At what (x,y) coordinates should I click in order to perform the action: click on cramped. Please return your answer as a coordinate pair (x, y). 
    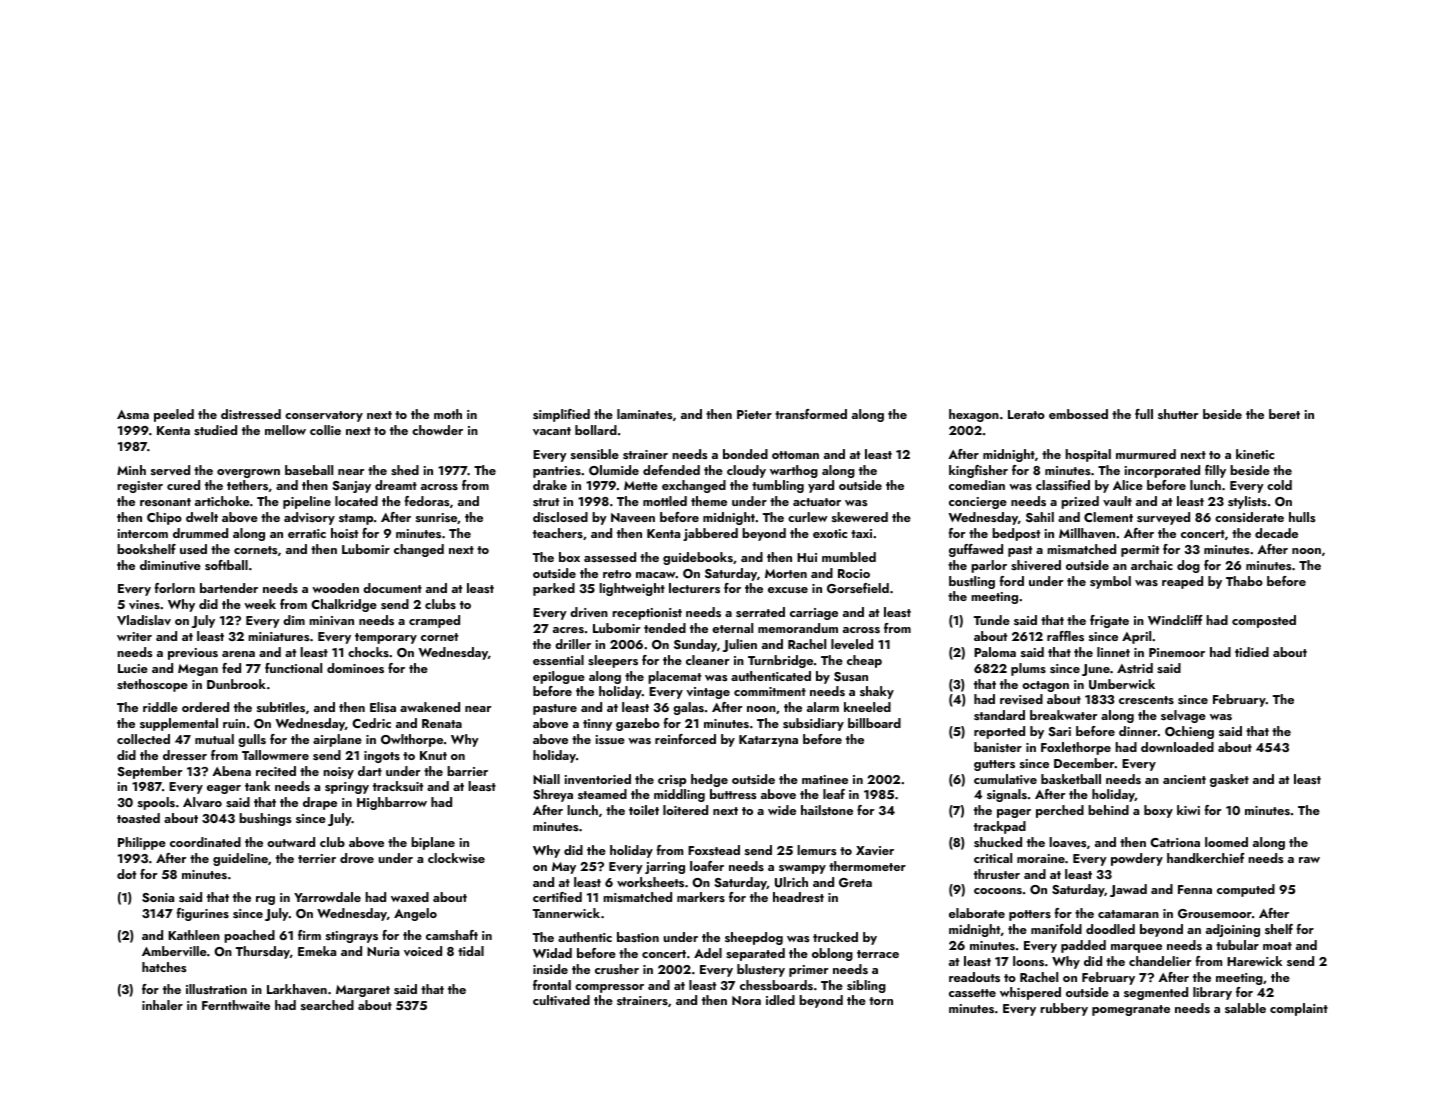
    Looking at the image, I should click on (434, 621).
